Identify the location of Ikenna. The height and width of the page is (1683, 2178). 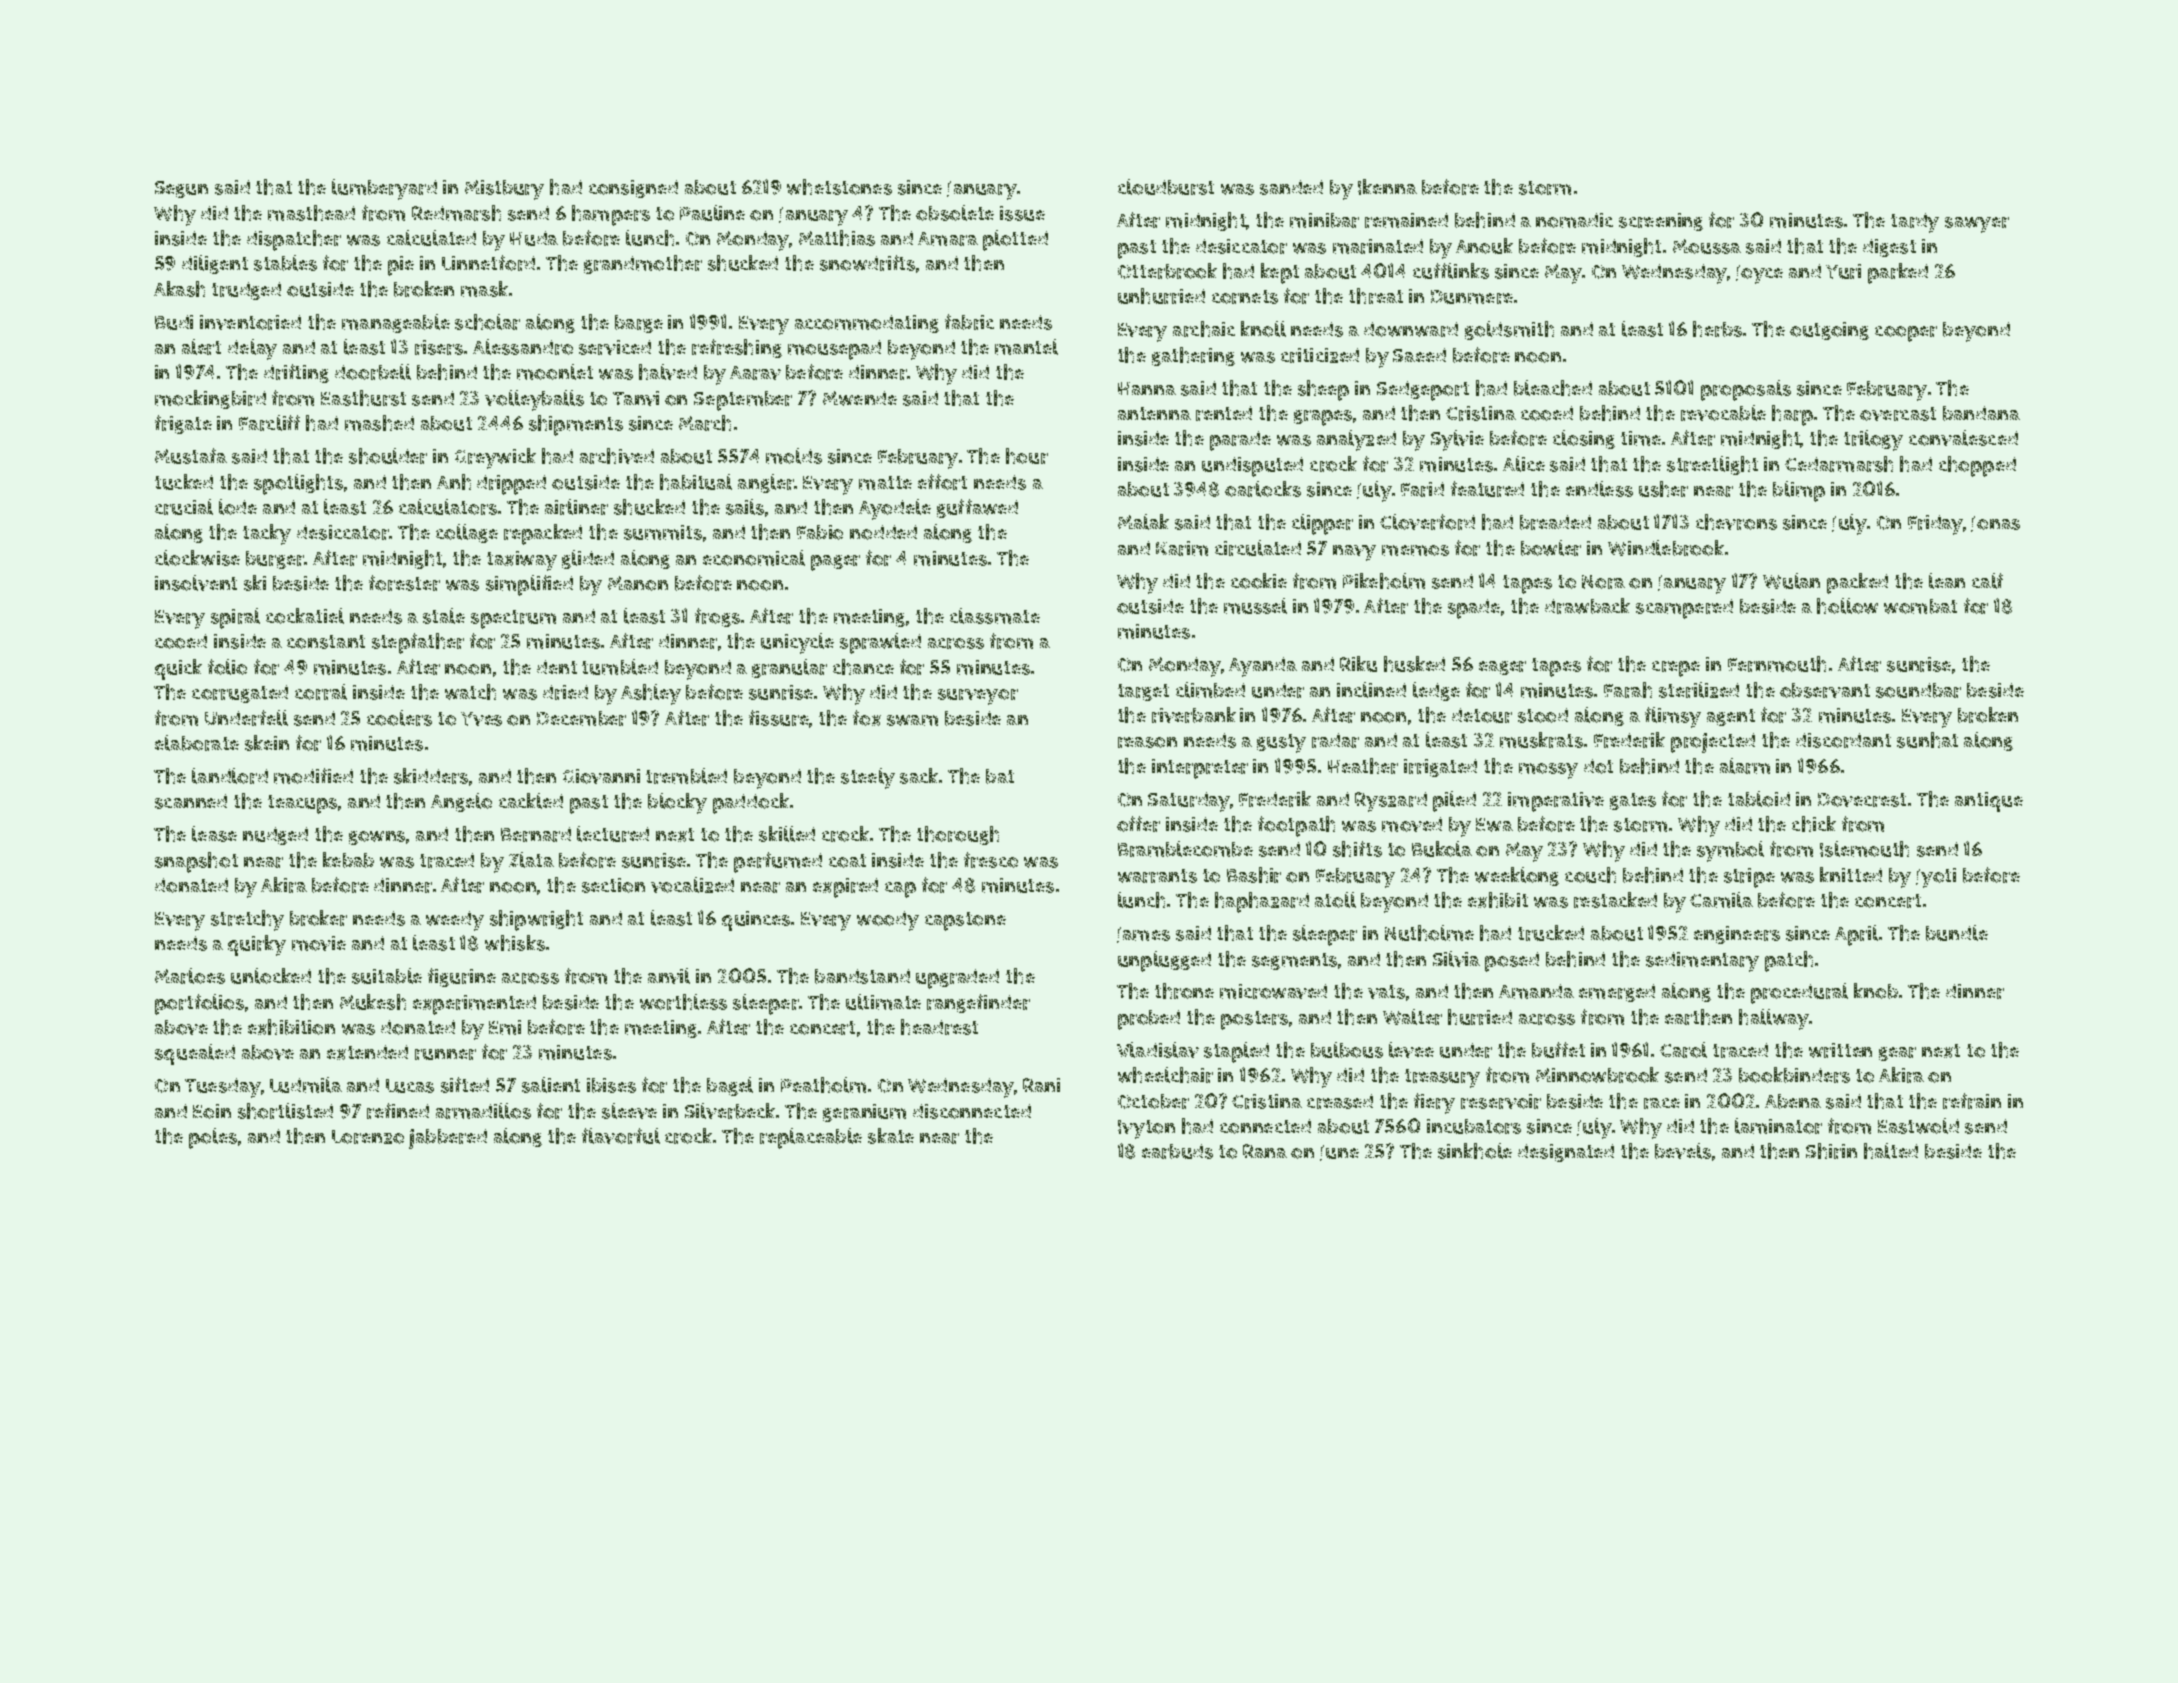
(1387, 187).
